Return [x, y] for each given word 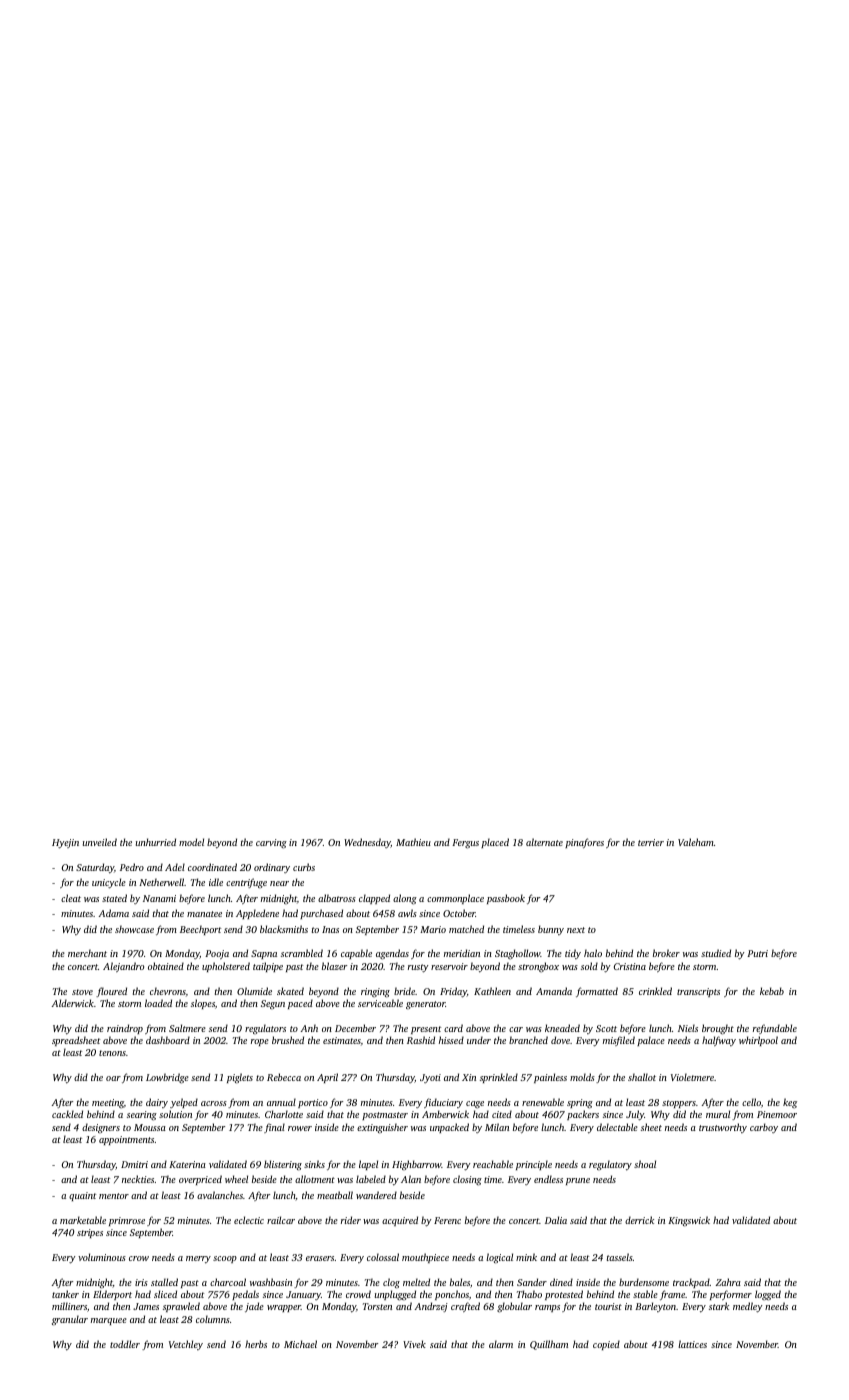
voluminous [102, 1257]
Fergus [465, 844]
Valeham [696, 842]
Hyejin [65, 844]
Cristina [630, 966]
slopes [203, 1004]
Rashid [421, 1040]
